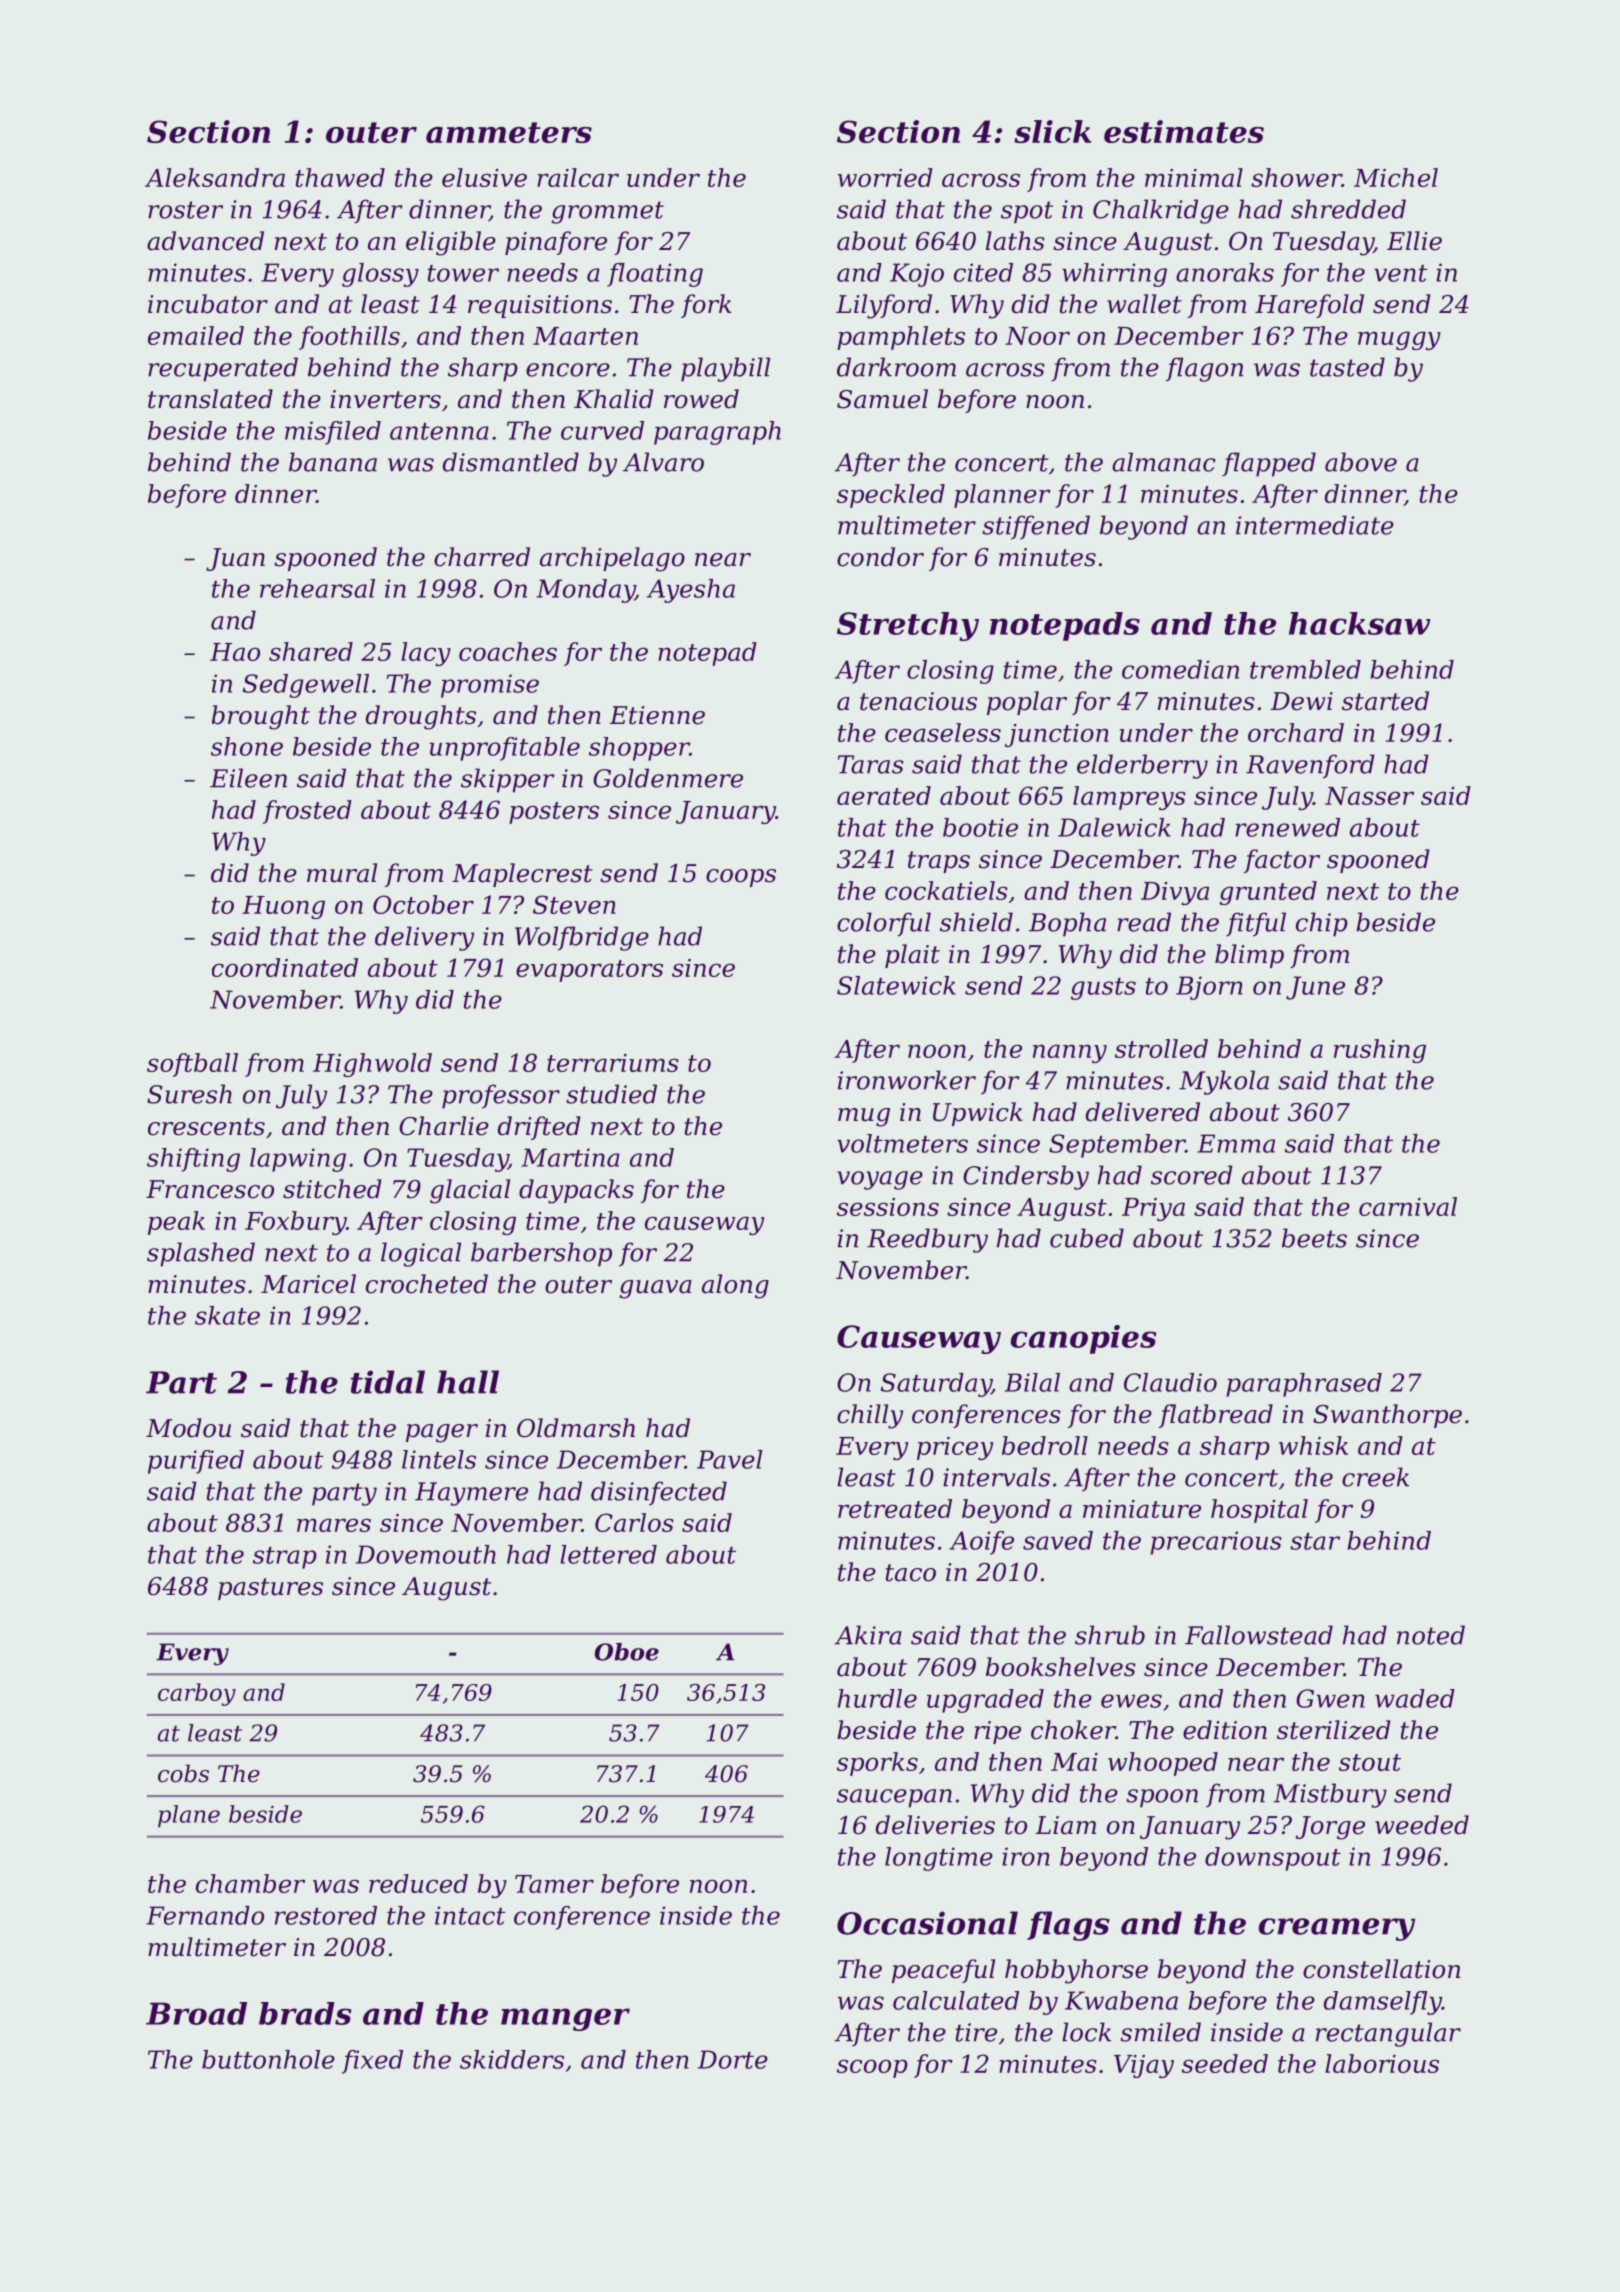 This page has height=2292, width=1620. Describe the element at coordinates (554, 813) in the page. I see `posters` at that location.
